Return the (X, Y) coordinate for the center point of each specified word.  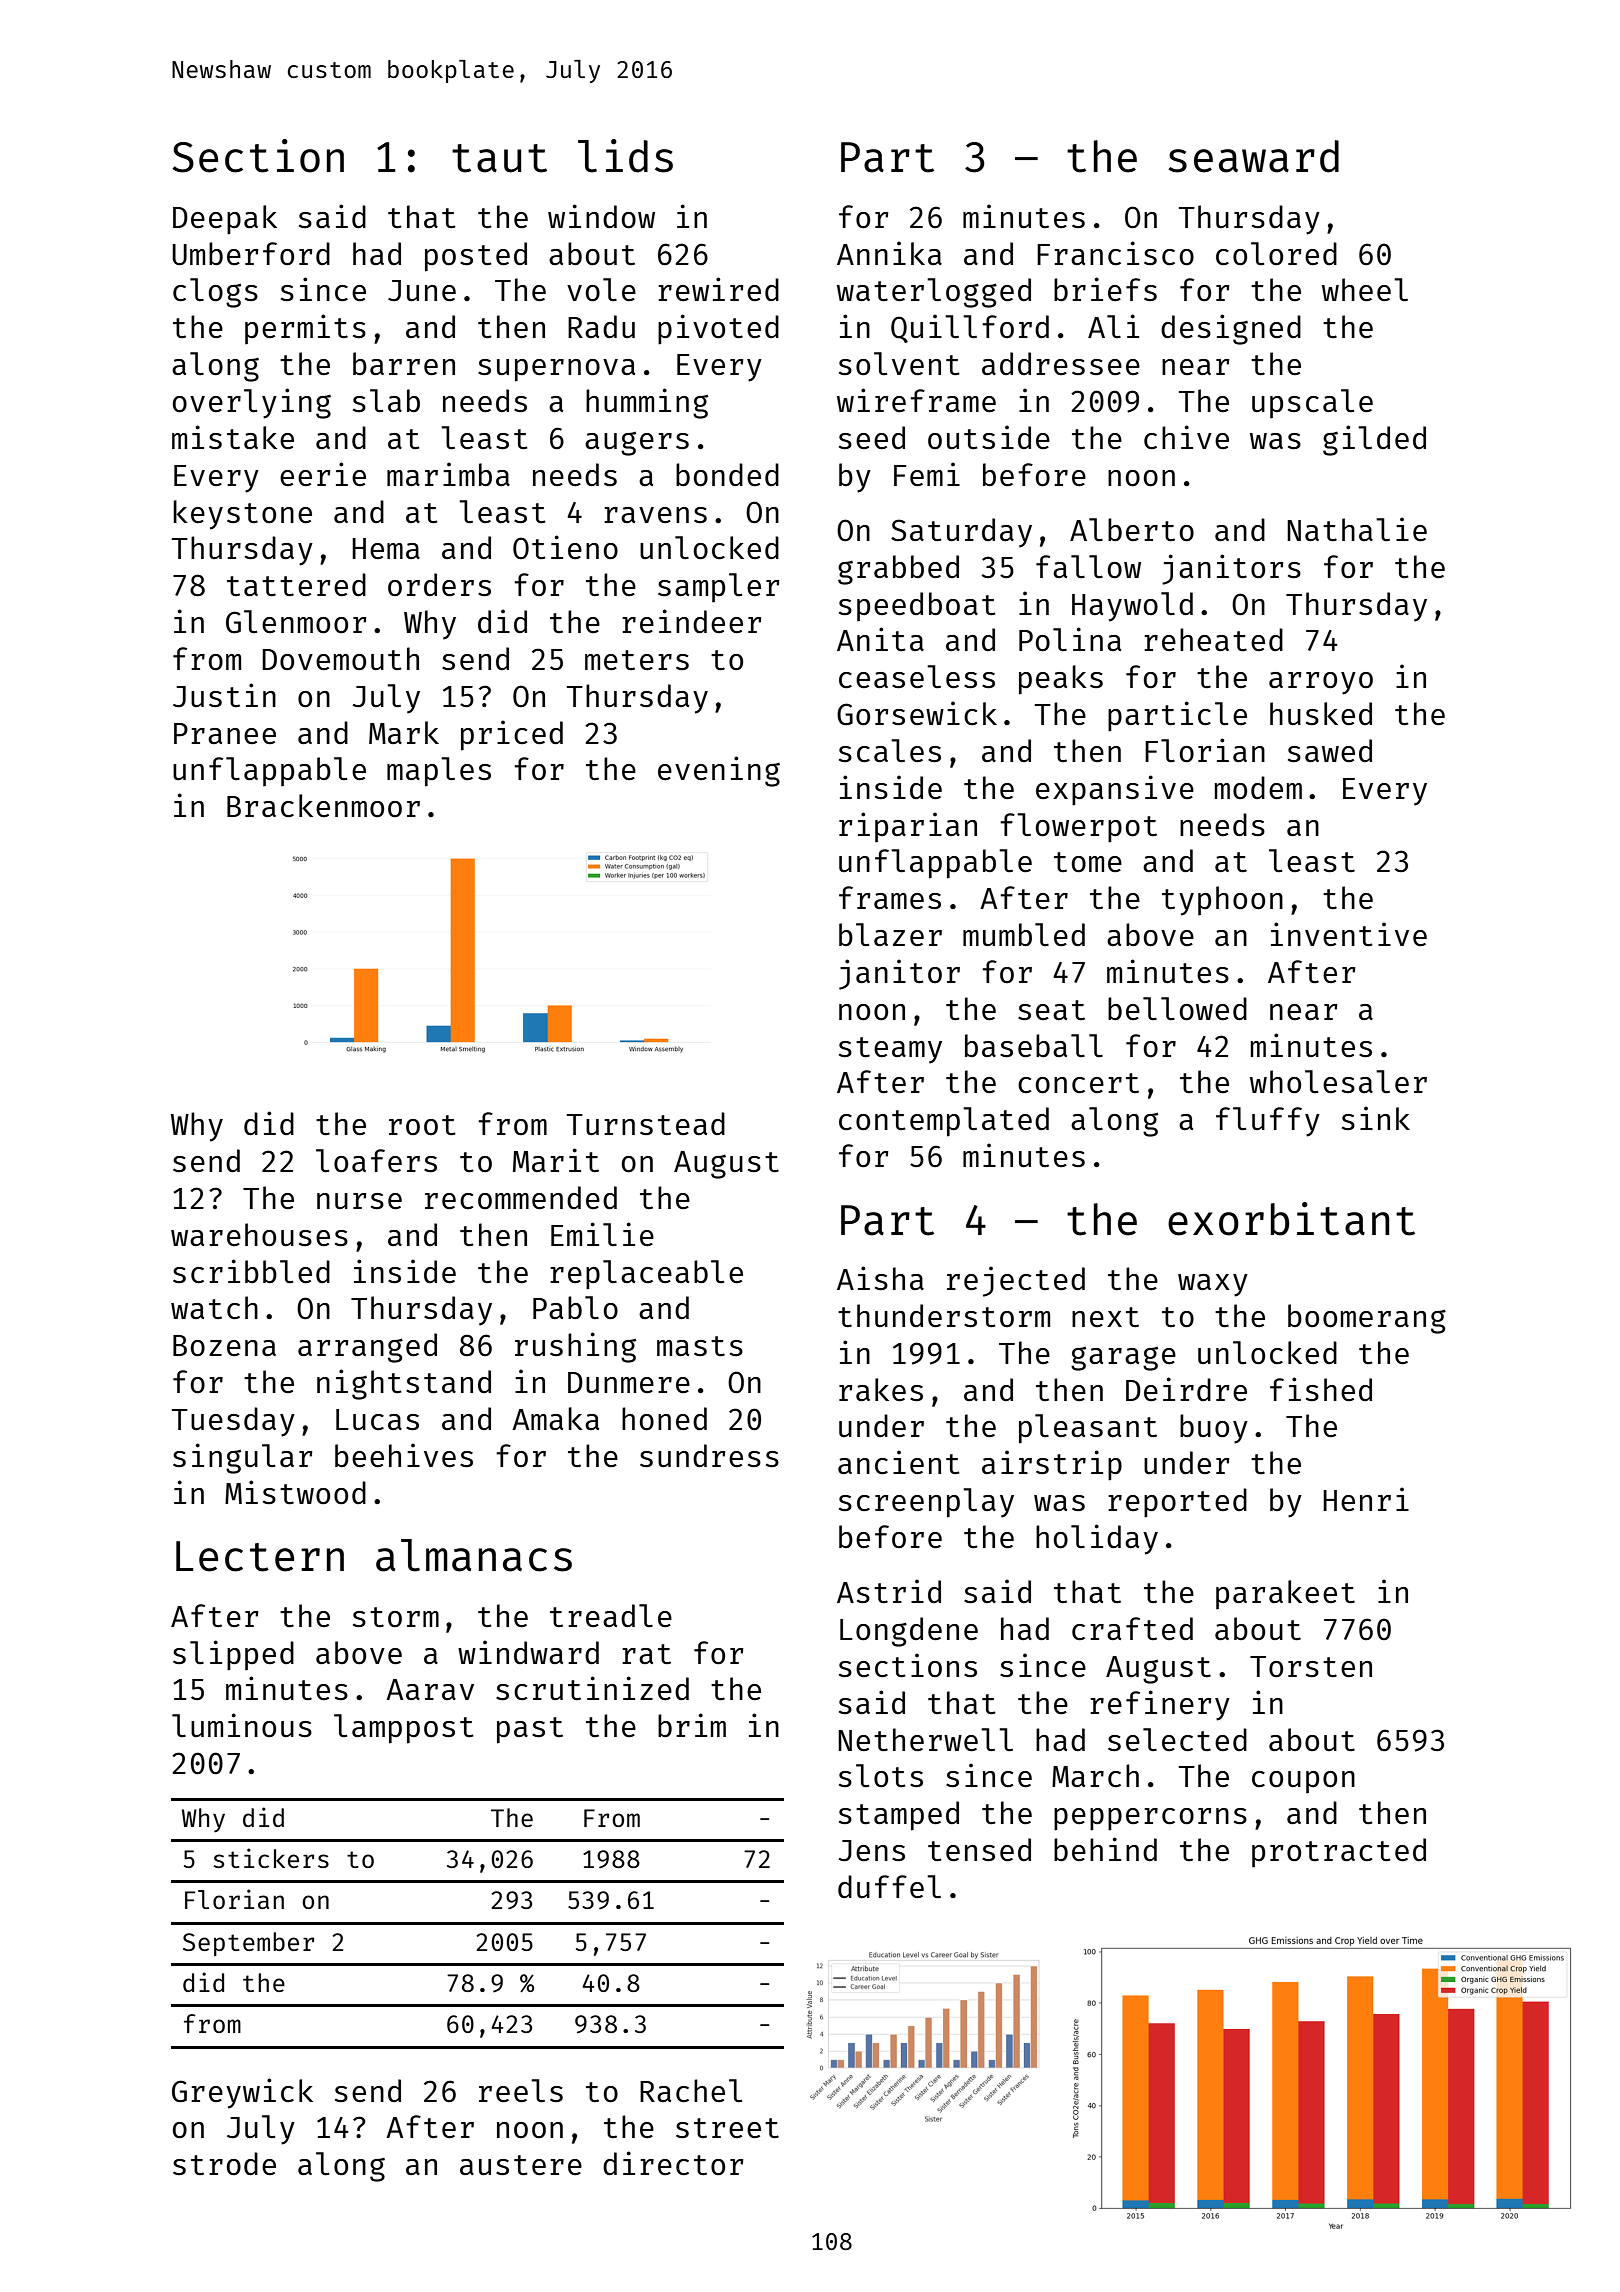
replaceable (646, 1275)
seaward (1253, 156)
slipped (233, 1655)
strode (224, 2163)
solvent (899, 363)
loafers (376, 1160)
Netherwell (925, 1739)
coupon (1303, 1782)
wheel (1365, 289)
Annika (889, 253)
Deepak (225, 220)
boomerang (1367, 1319)
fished (1321, 1389)
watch (214, 1307)
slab (386, 400)
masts (700, 1346)
